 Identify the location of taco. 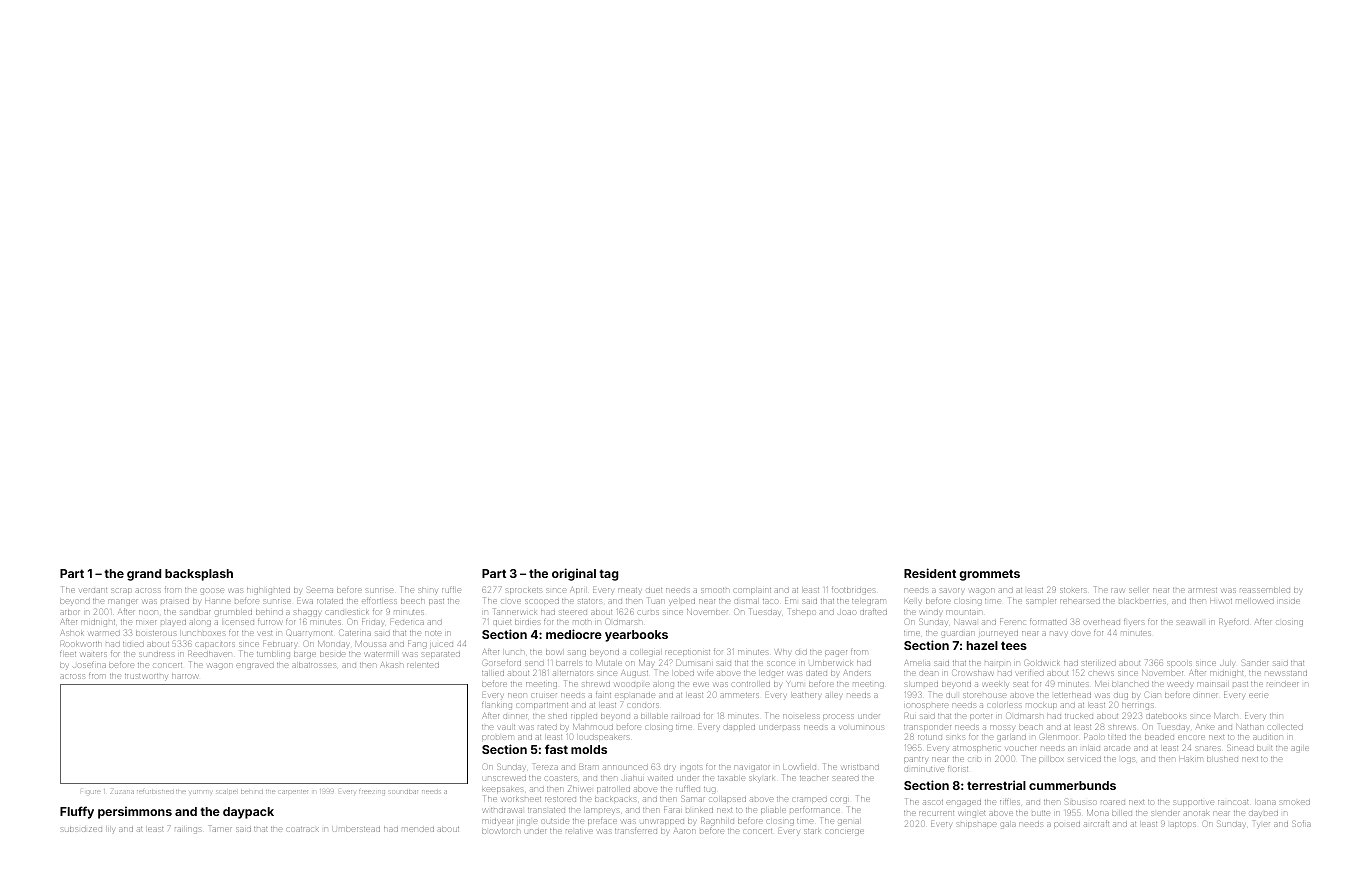
(770, 601).
